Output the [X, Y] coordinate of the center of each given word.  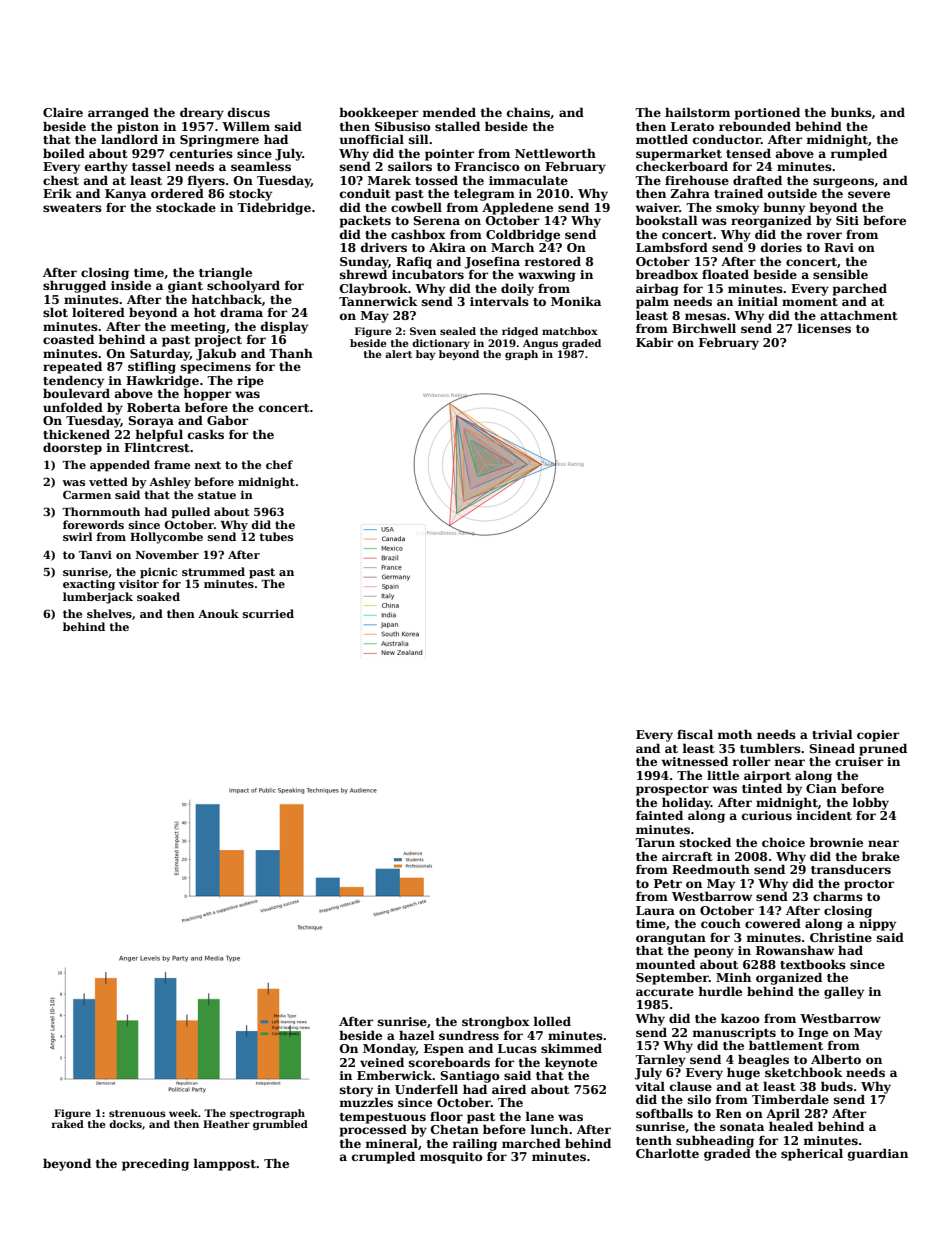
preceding [155, 1164]
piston [138, 128]
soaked [158, 596]
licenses [824, 328]
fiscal [695, 734]
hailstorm [697, 112]
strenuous [137, 1113]
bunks [851, 112]
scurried [268, 613]
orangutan [671, 939]
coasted [68, 339]
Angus [540, 344]
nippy [877, 925]
